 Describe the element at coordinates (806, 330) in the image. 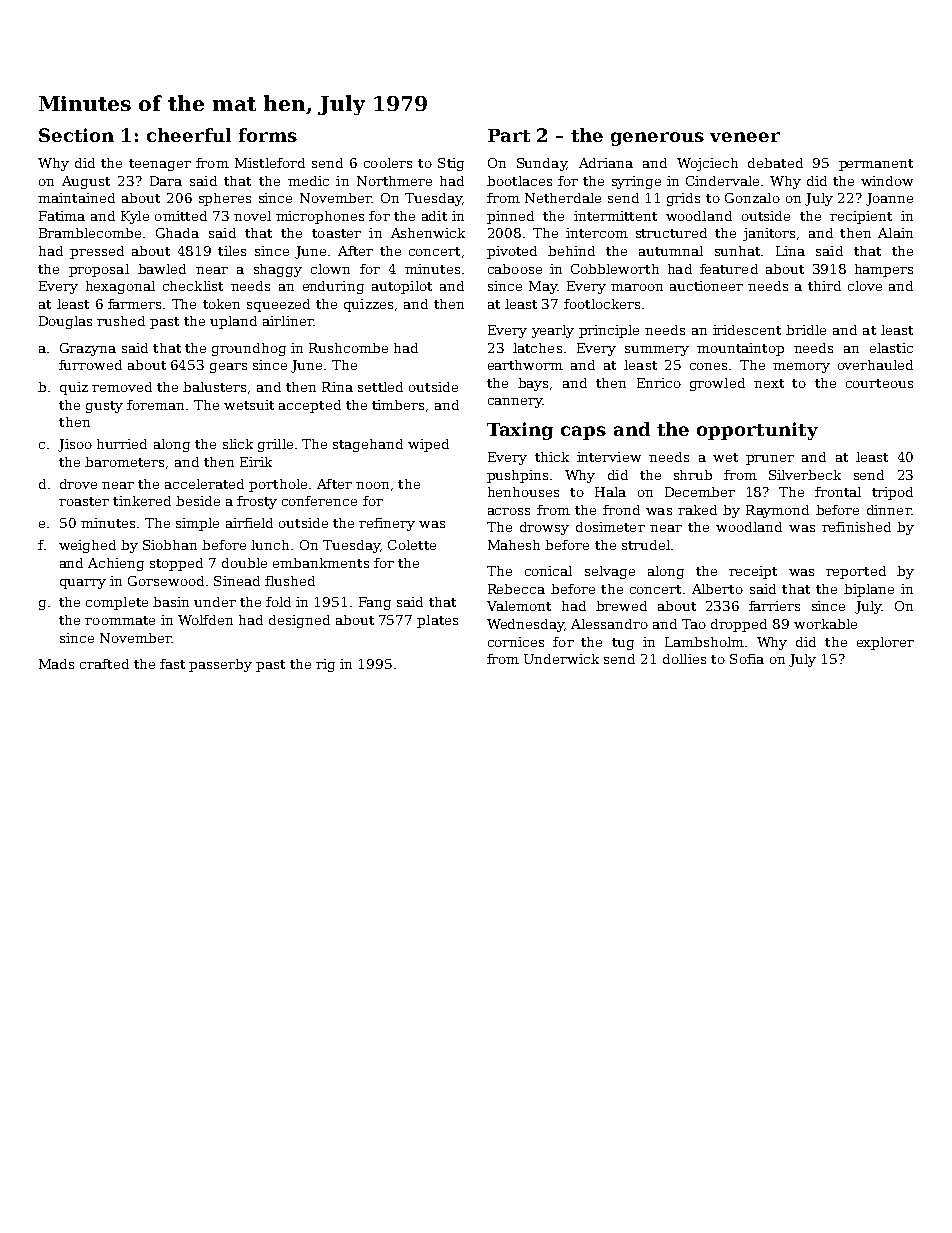

I see `bridle` at that location.
